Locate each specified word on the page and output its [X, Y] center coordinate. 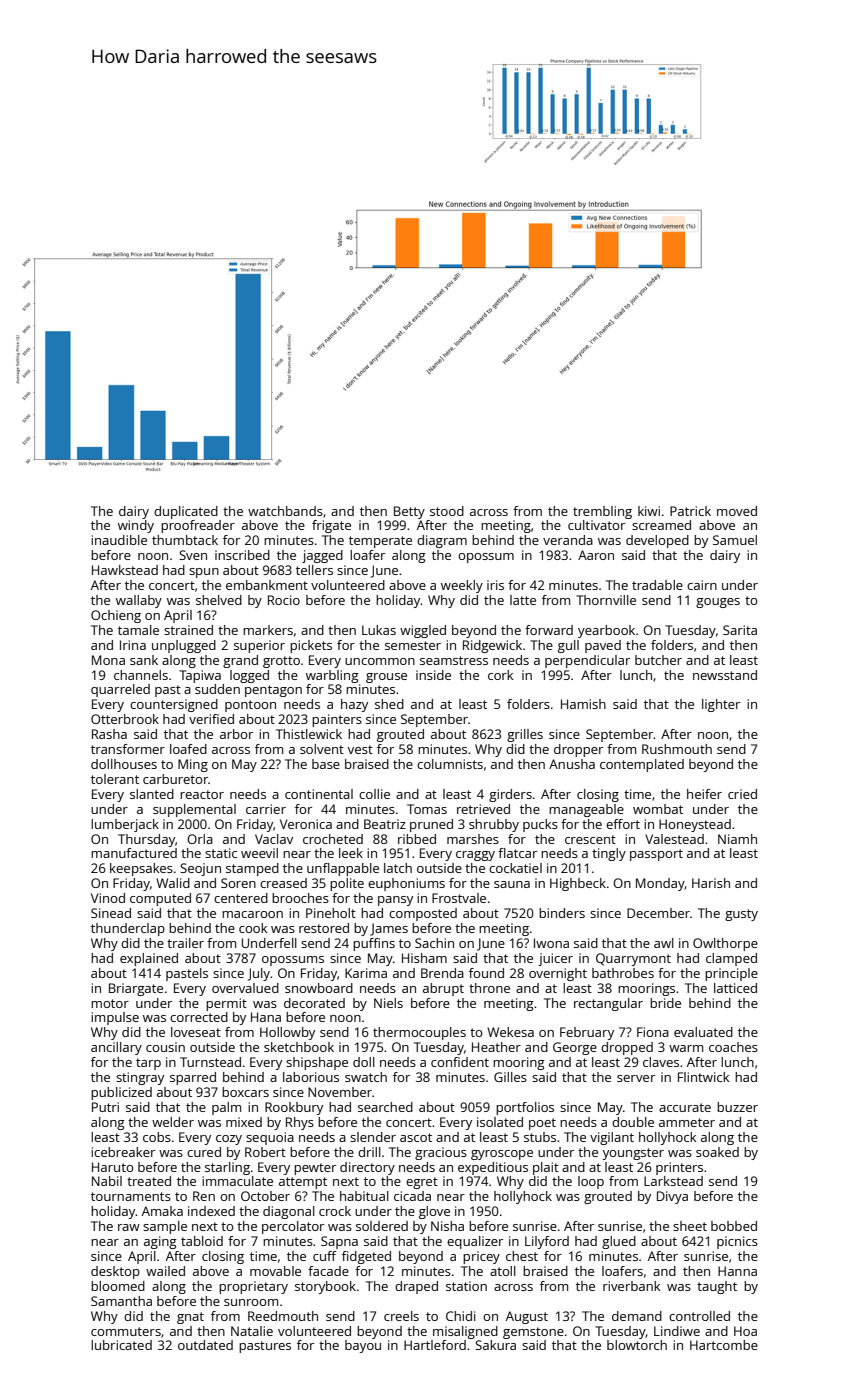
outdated [205, 1345]
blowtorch [637, 1345]
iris [495, 585]
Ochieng [116, 616]
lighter [721, 705]
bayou [363, 1346]
